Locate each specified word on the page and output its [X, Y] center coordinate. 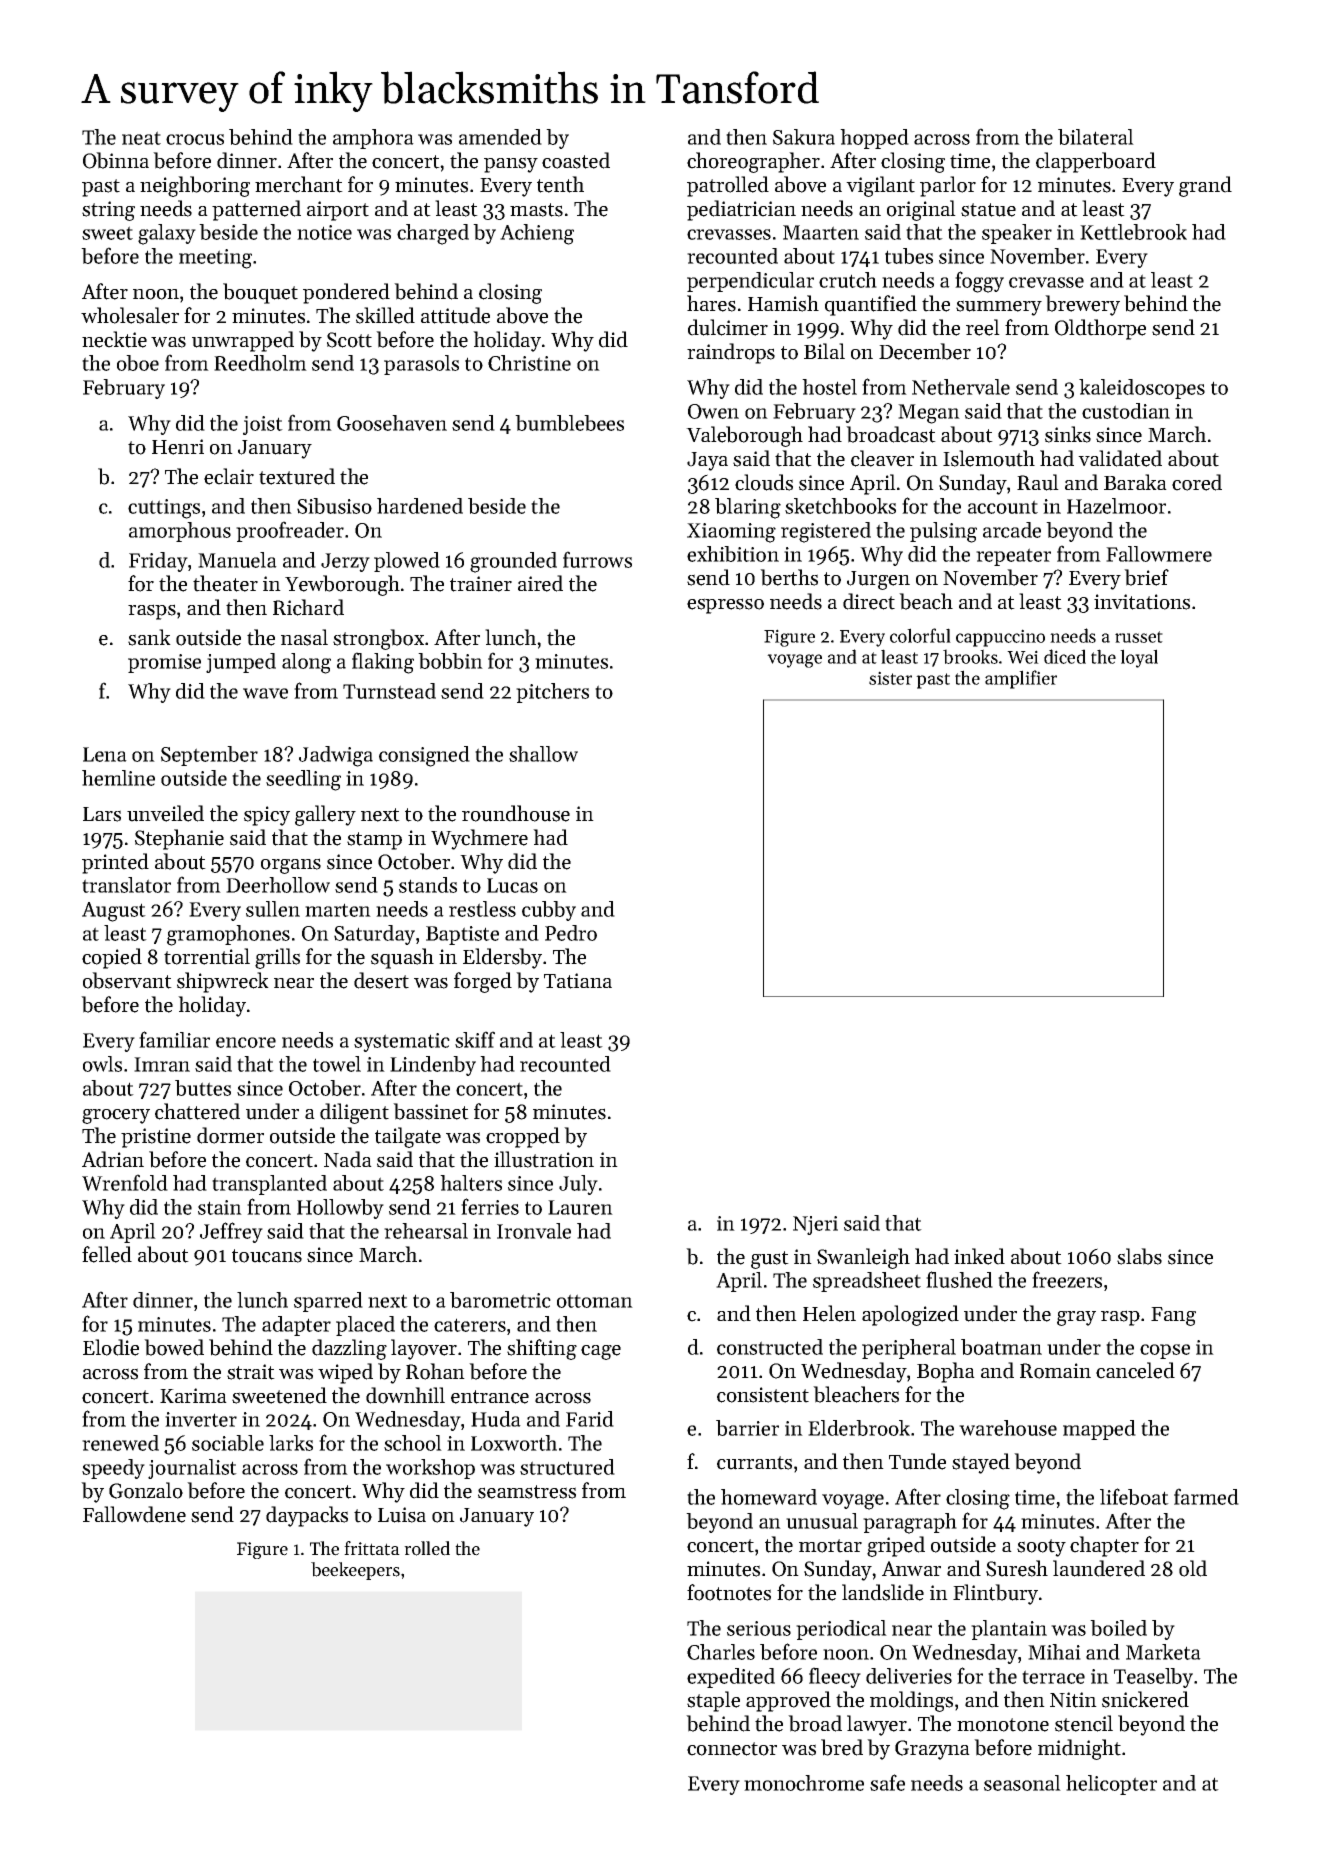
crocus [195, 139]
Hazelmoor [1116, 506]
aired [540, 583]
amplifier [1021, 679]
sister [890, 678]
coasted [576, 160]
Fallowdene [134, 1514]
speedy [113, 1469]
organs [291, 866]
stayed [981, 1463]
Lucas [512, 885]
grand [1205, 186]
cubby [549, 911]
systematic [402, 1042]
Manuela [237, 560]
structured [567, 1467]
